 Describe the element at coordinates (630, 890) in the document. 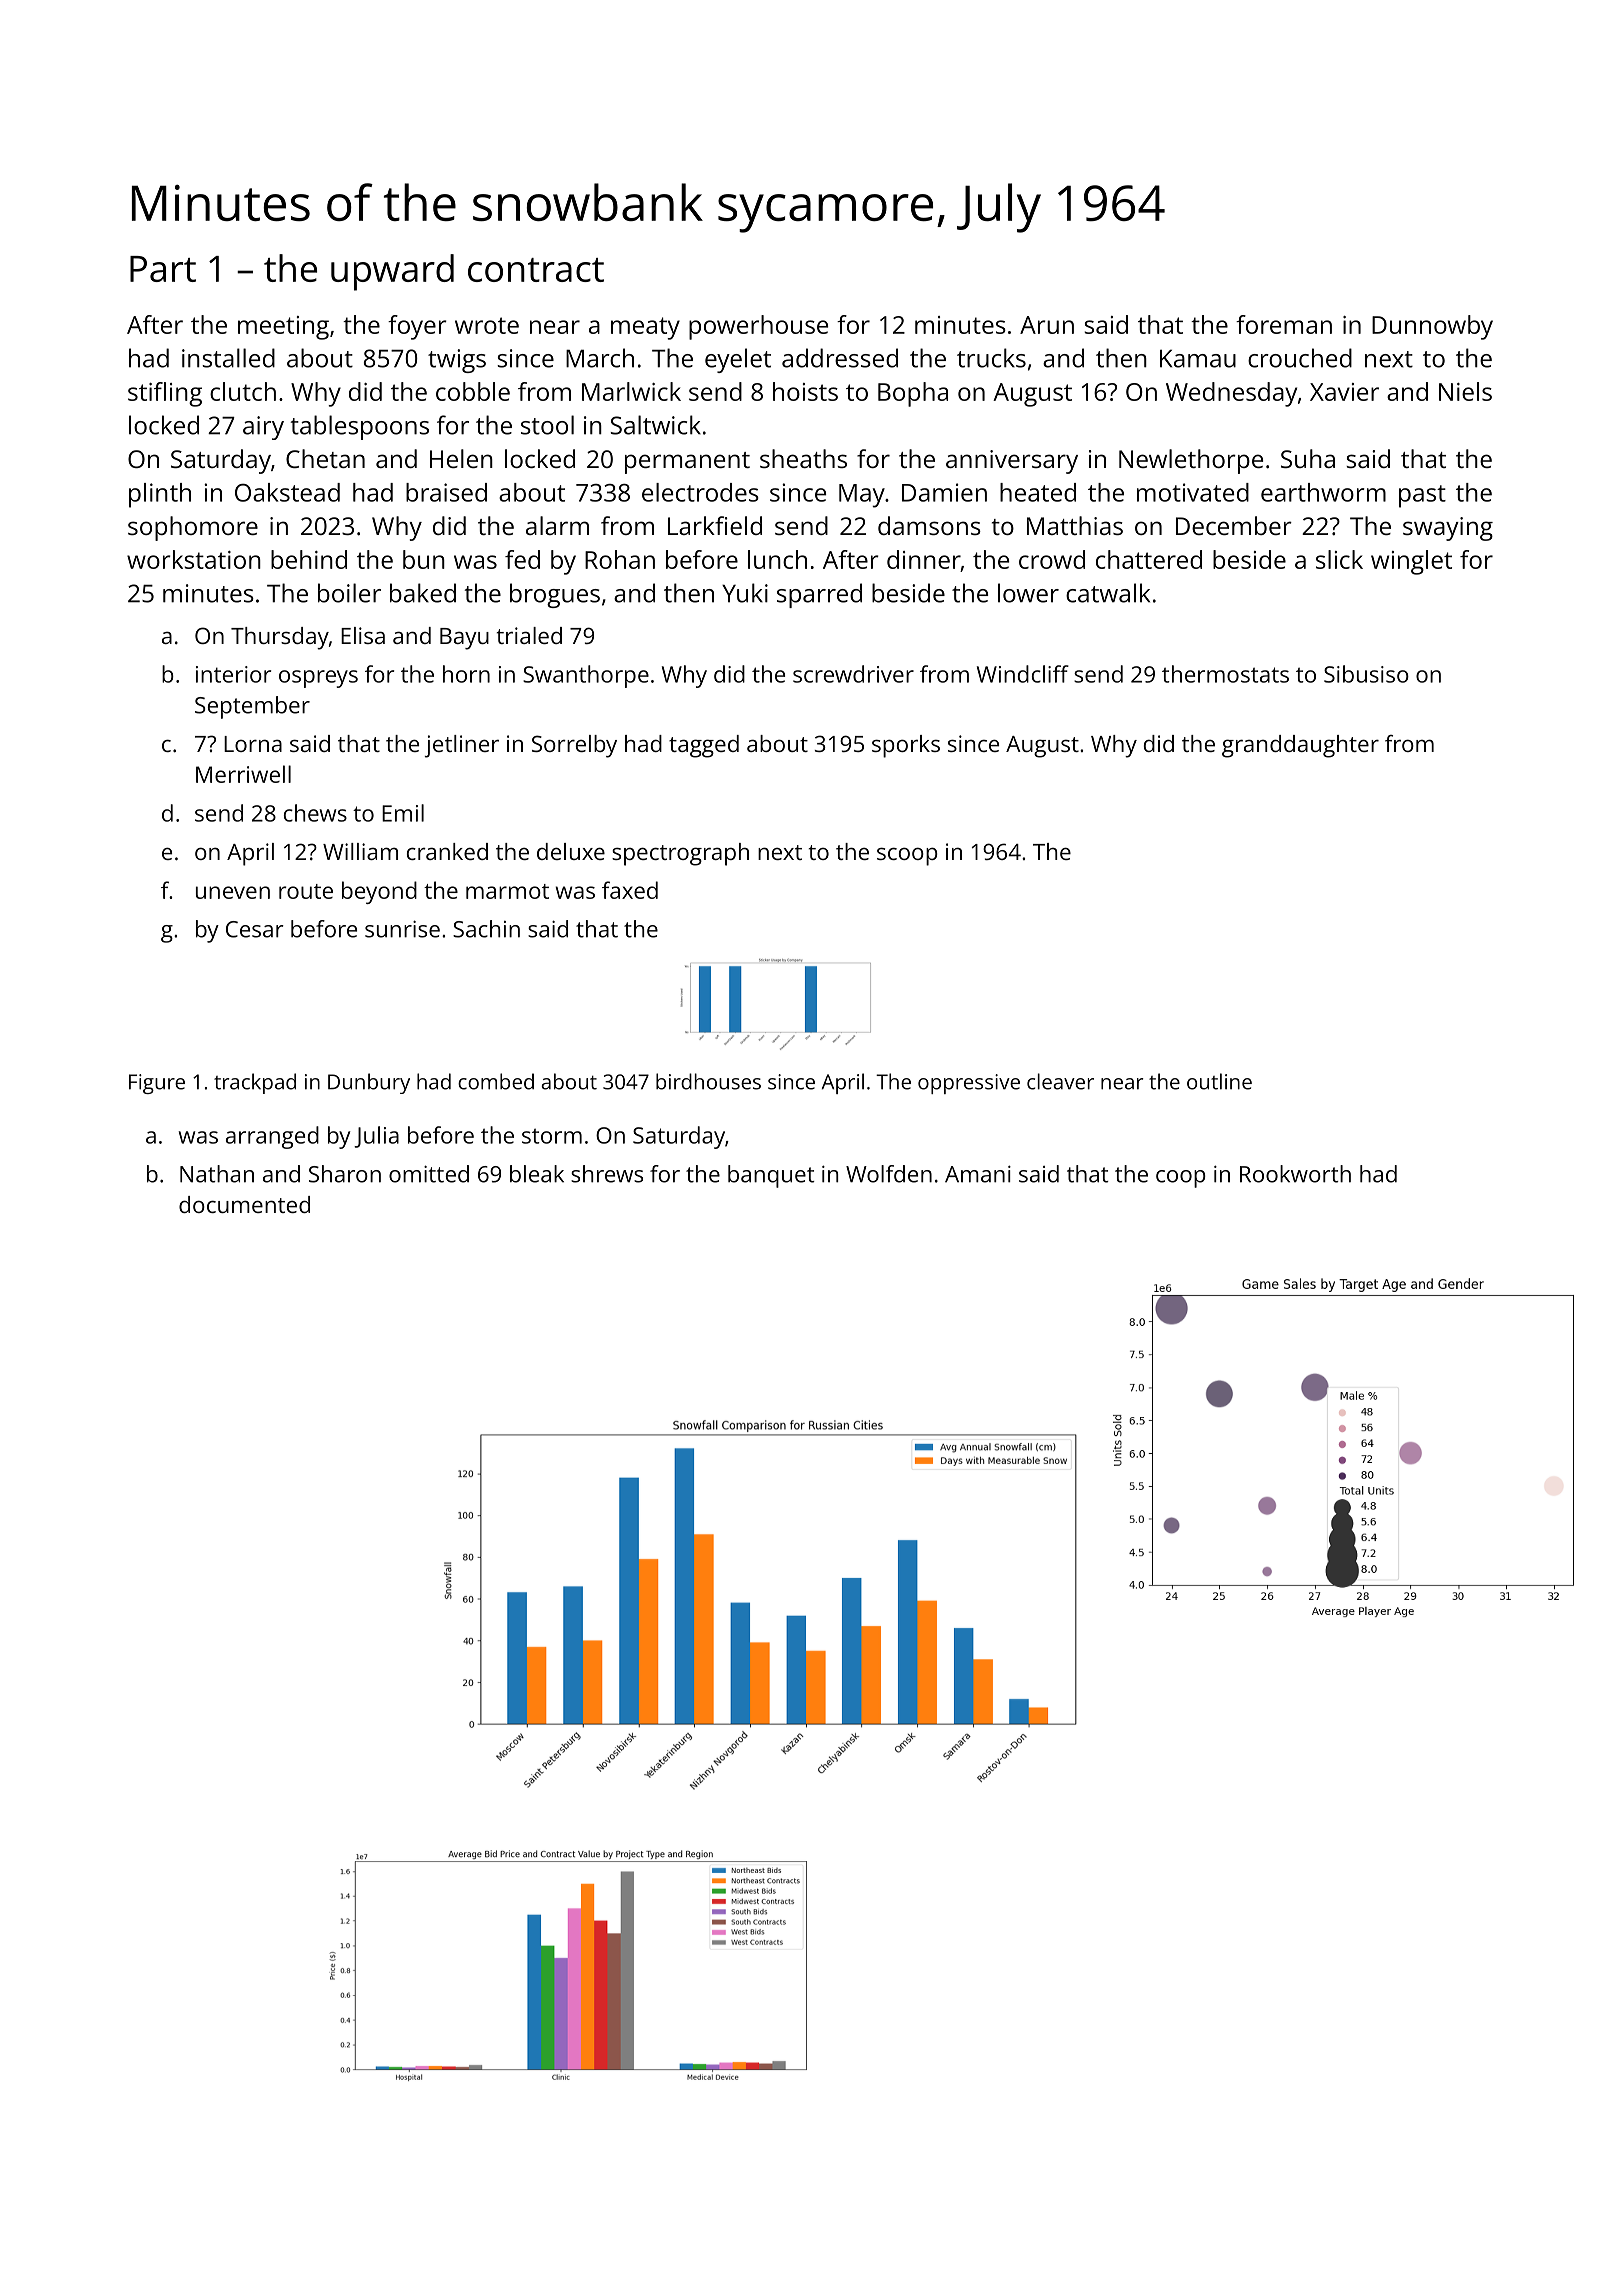

I see `faxed` at that location.
